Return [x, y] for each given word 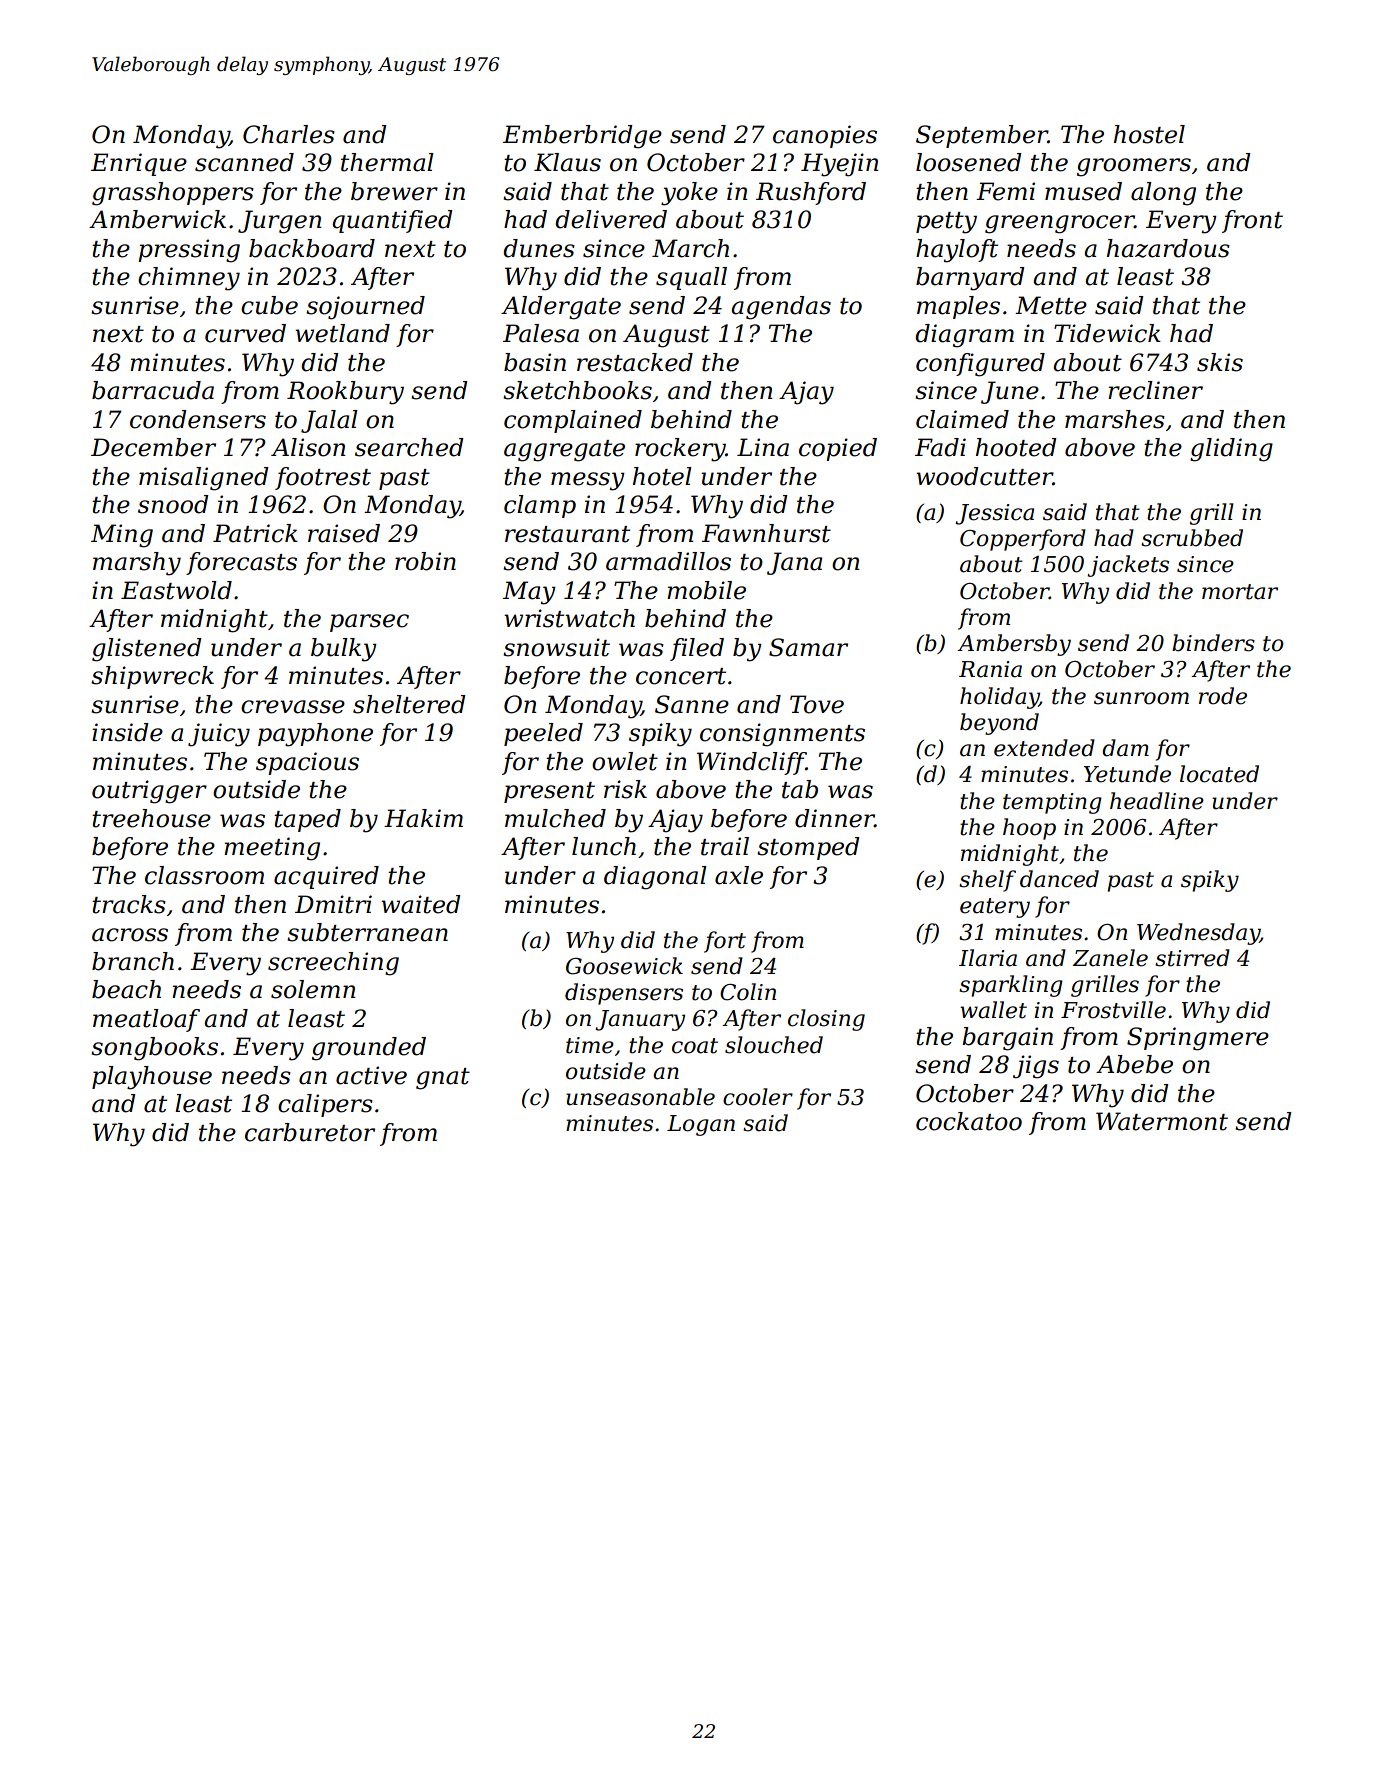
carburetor [310, 1132]
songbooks [154, 1049]
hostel [1149, 134]
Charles [289, 134]
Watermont [1162, 1121]
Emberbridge [582, 137]
